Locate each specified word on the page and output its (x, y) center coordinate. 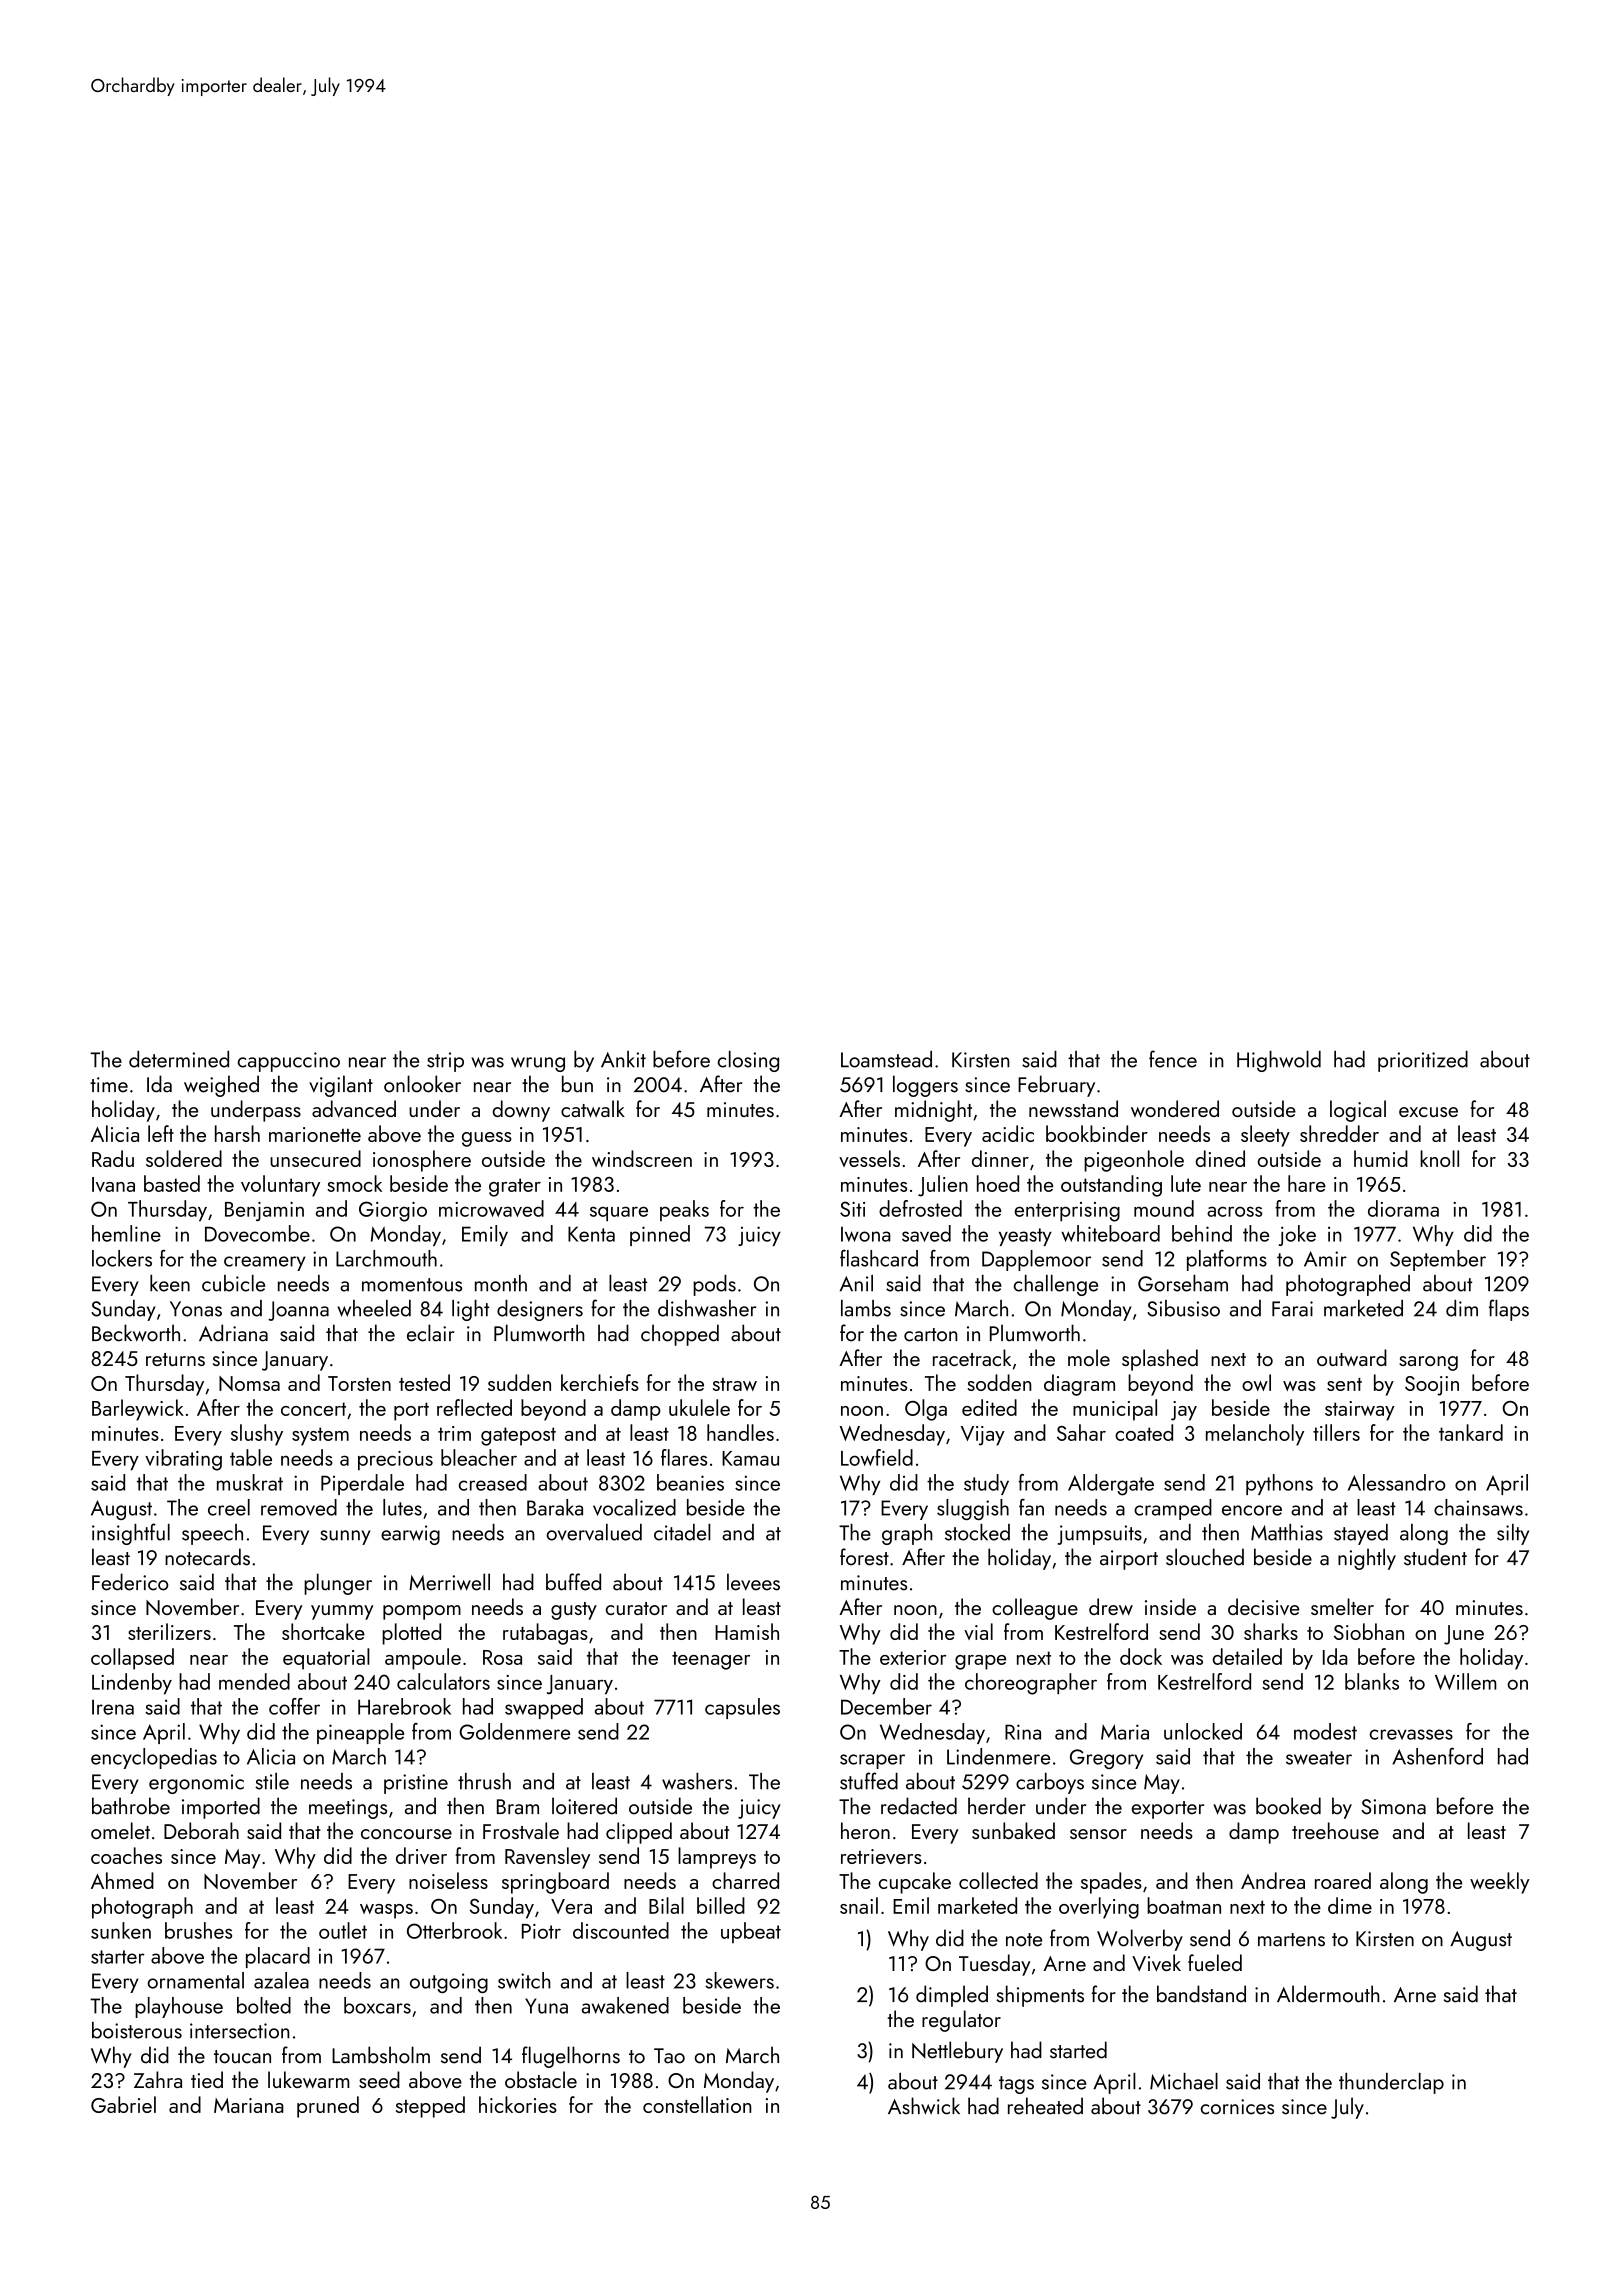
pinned (660, 1235)
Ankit (623, 1059)
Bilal (666, 1905)
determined (179, 1059)
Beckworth (136, 1333)
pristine (416, 1784)
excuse (1428, 1112)
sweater (1319, 1758)
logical (1358, 1111)
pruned (328, 2107)
